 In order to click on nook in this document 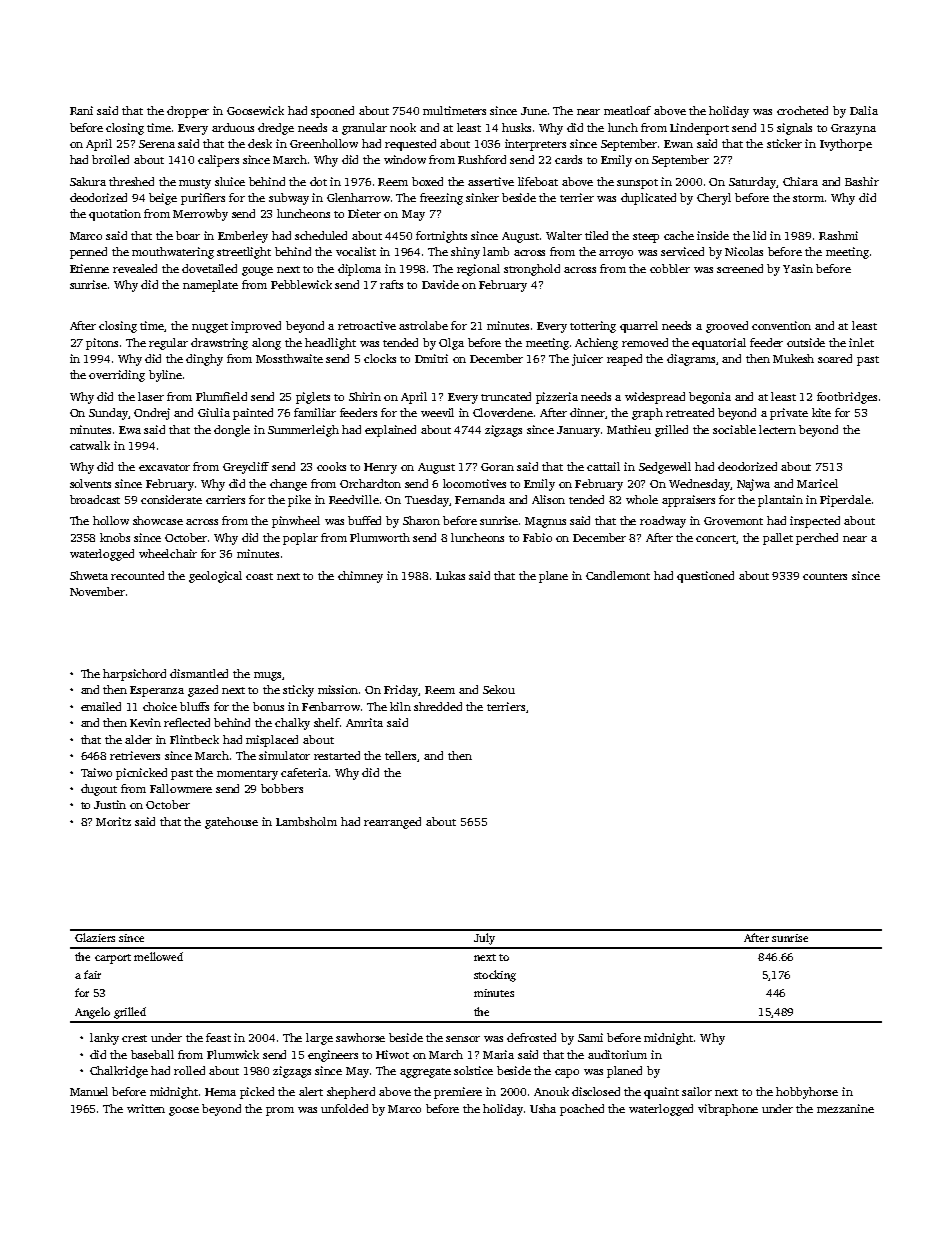, I will do `click(403, 127)`.
